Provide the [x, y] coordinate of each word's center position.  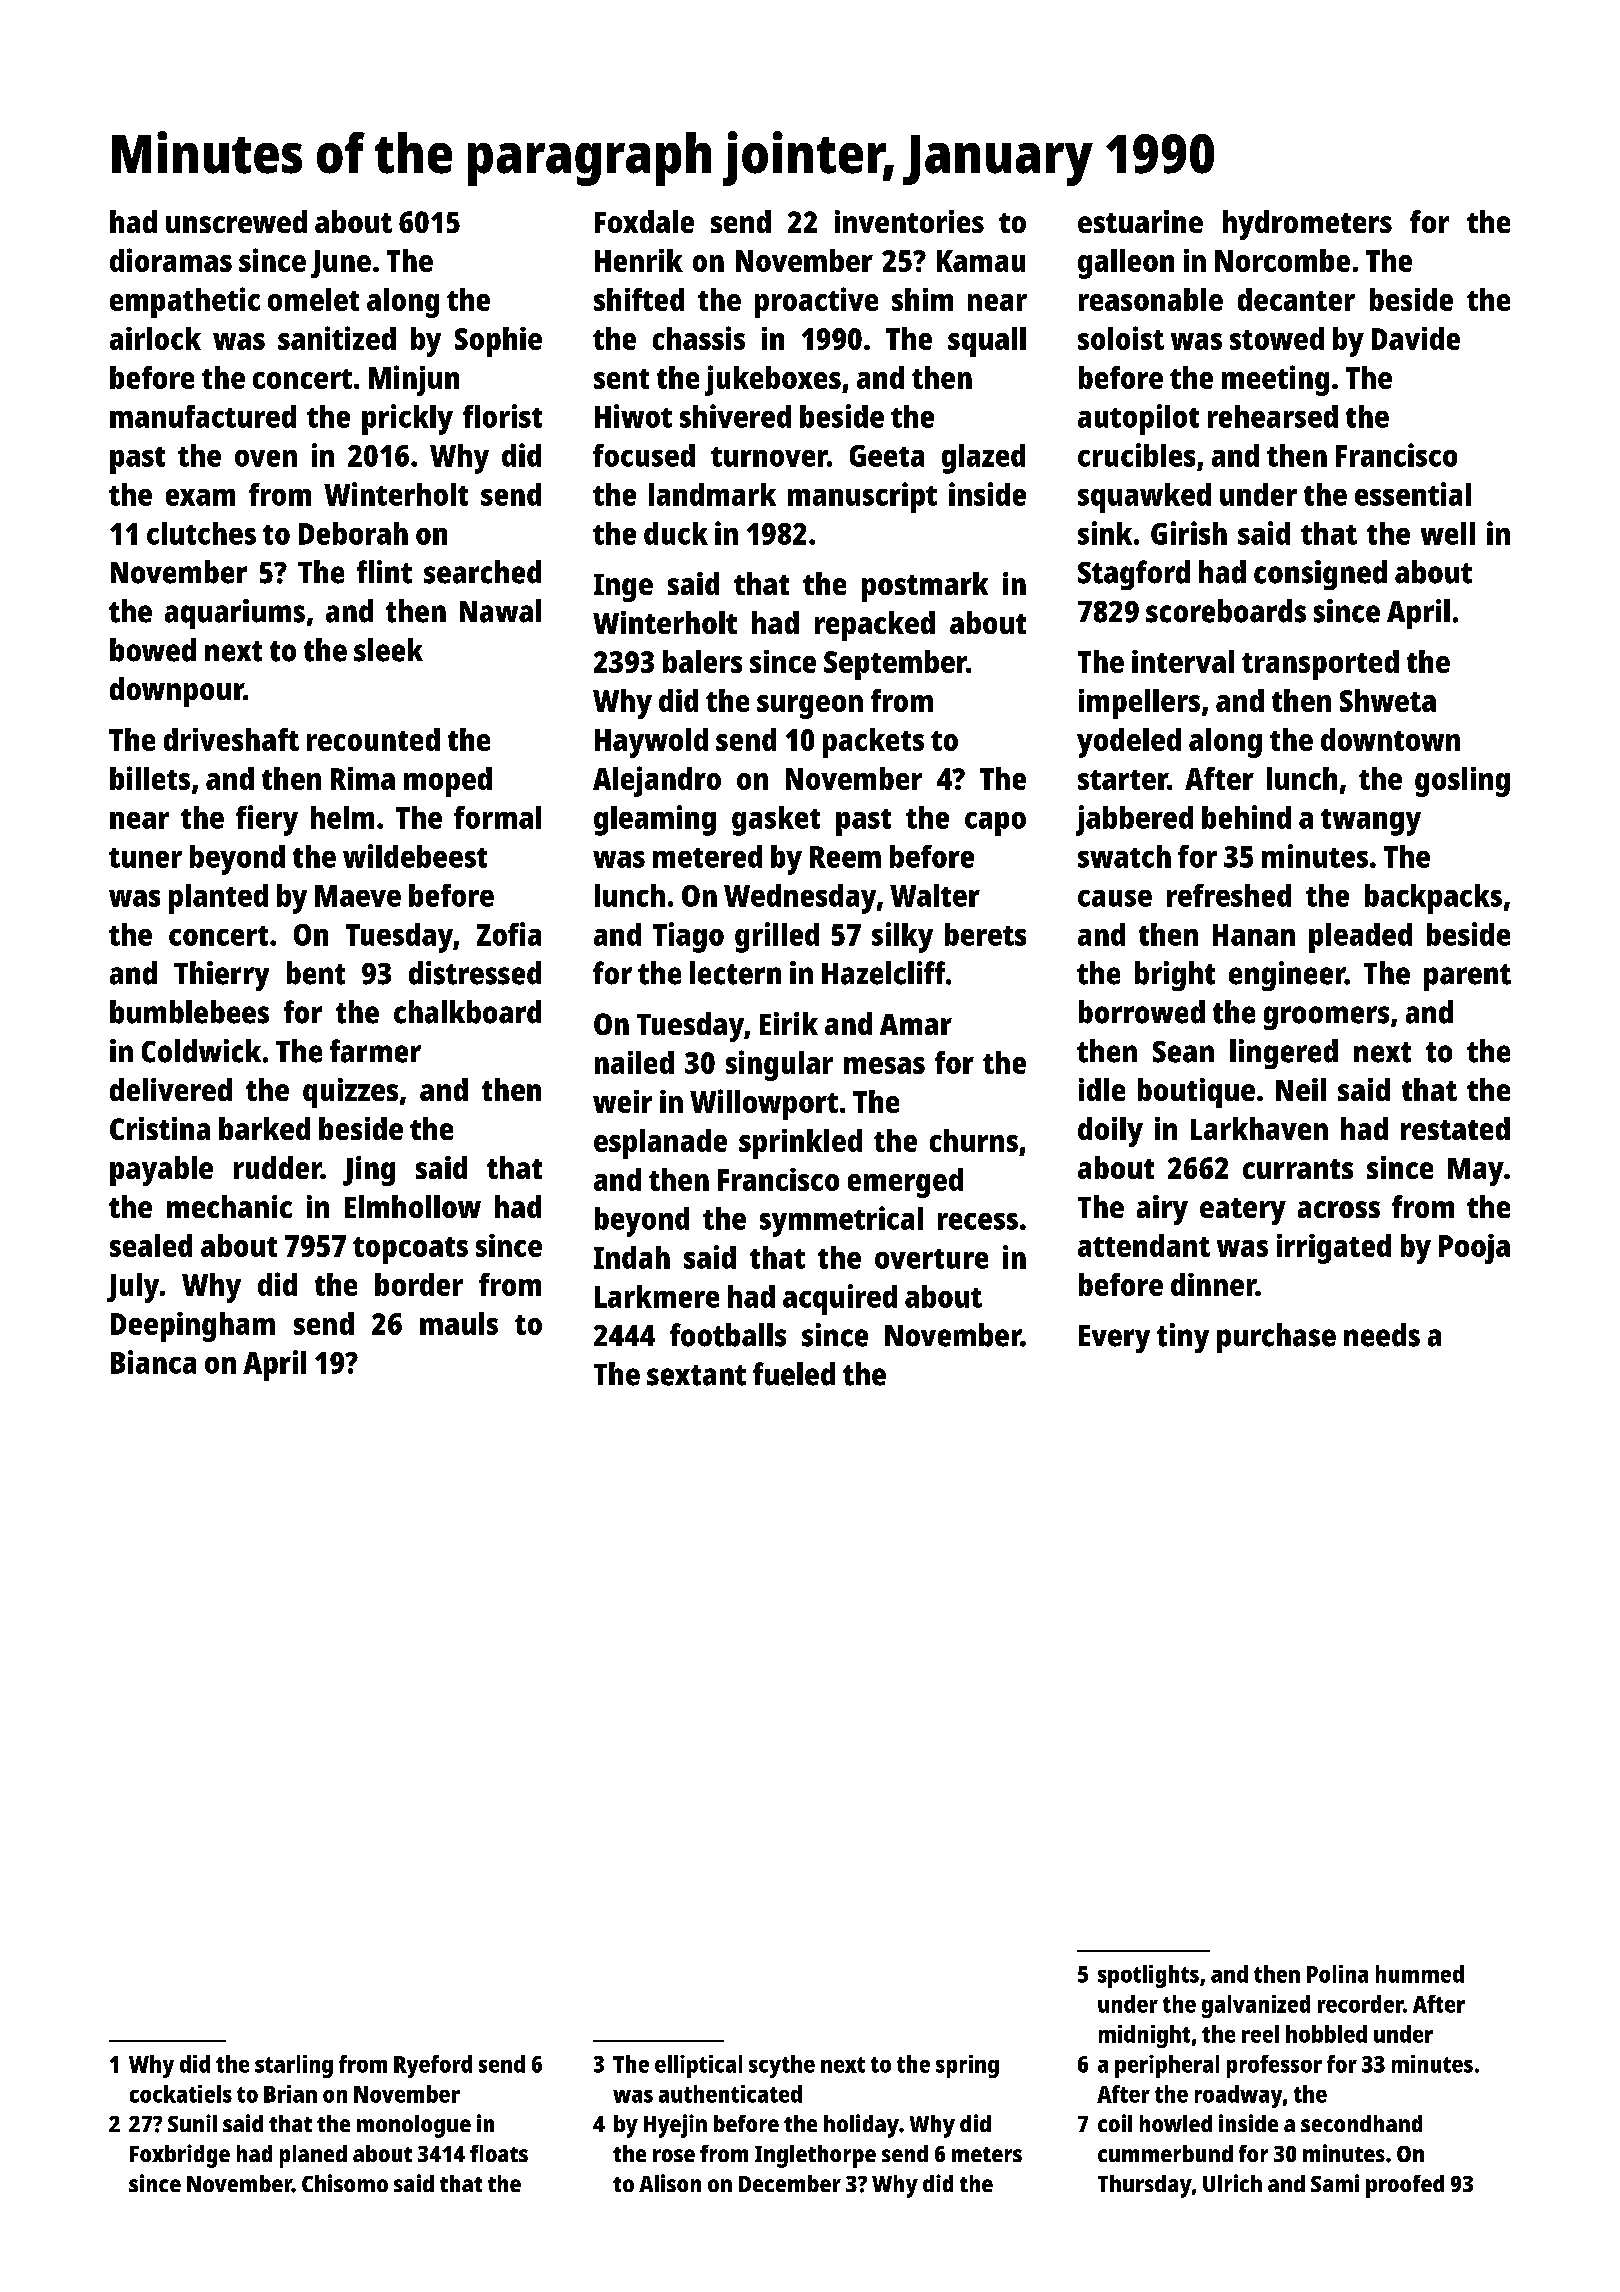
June [341, 264]
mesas [884, 1065]
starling [294, 2066]
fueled [794, 1374]
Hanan [1254, 935]
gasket [776, 821]
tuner [145, 858]
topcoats [410, 1250]
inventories [909, 221]
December [790, 2183]
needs [1382, 1335]
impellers [1139, 704]
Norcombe [1282, 260]
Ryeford [433, 2066]
